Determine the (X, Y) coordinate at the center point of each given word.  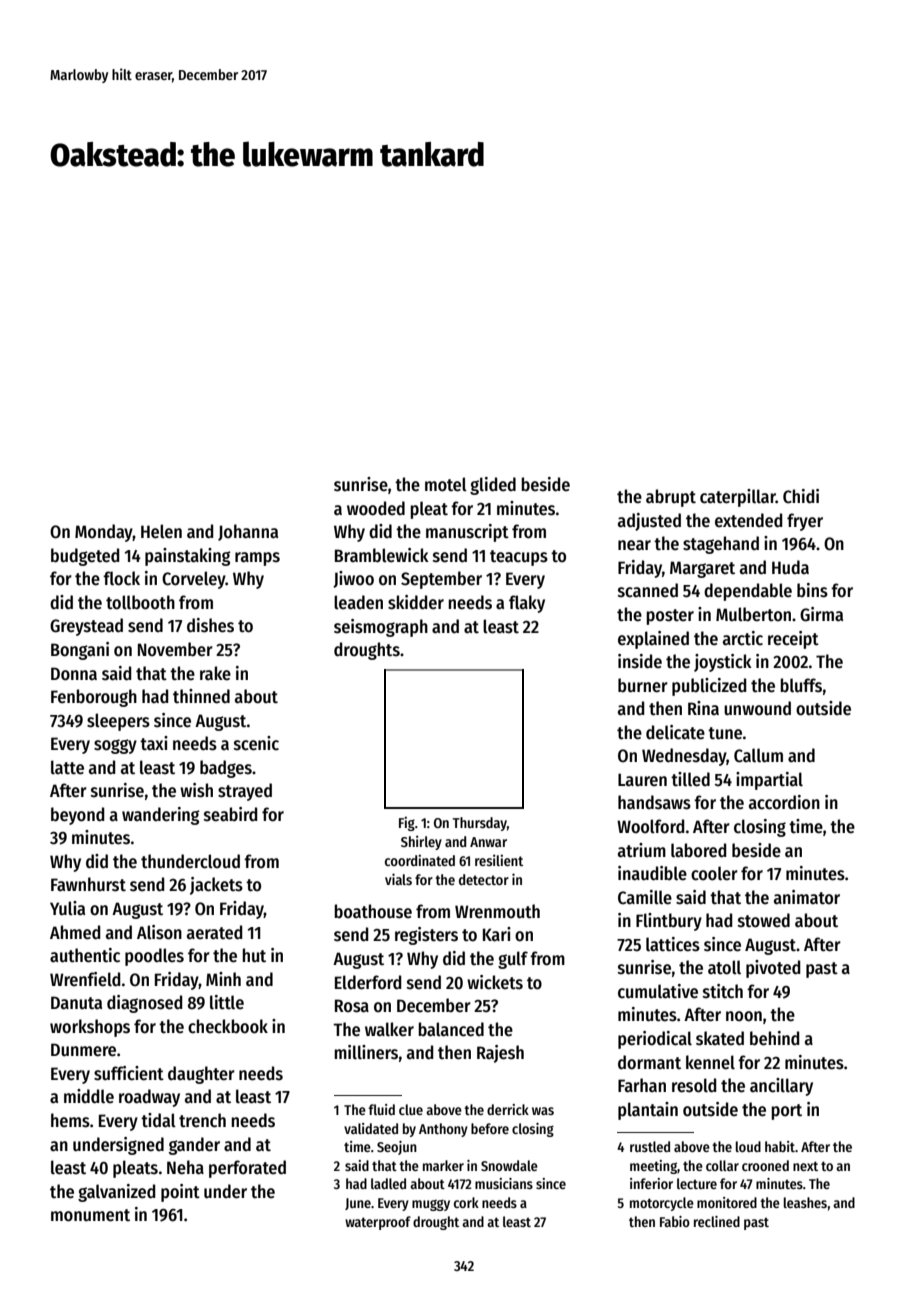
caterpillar (738, 498)
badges (226, 769)
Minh (223, 979)
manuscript (467, 533)
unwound (757, 708)
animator (807, 897)
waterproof (378, 1223)
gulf (513, 960)
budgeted (85, 557)
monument (90, 1215)
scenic (256, 743)
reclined (717, 1221)
